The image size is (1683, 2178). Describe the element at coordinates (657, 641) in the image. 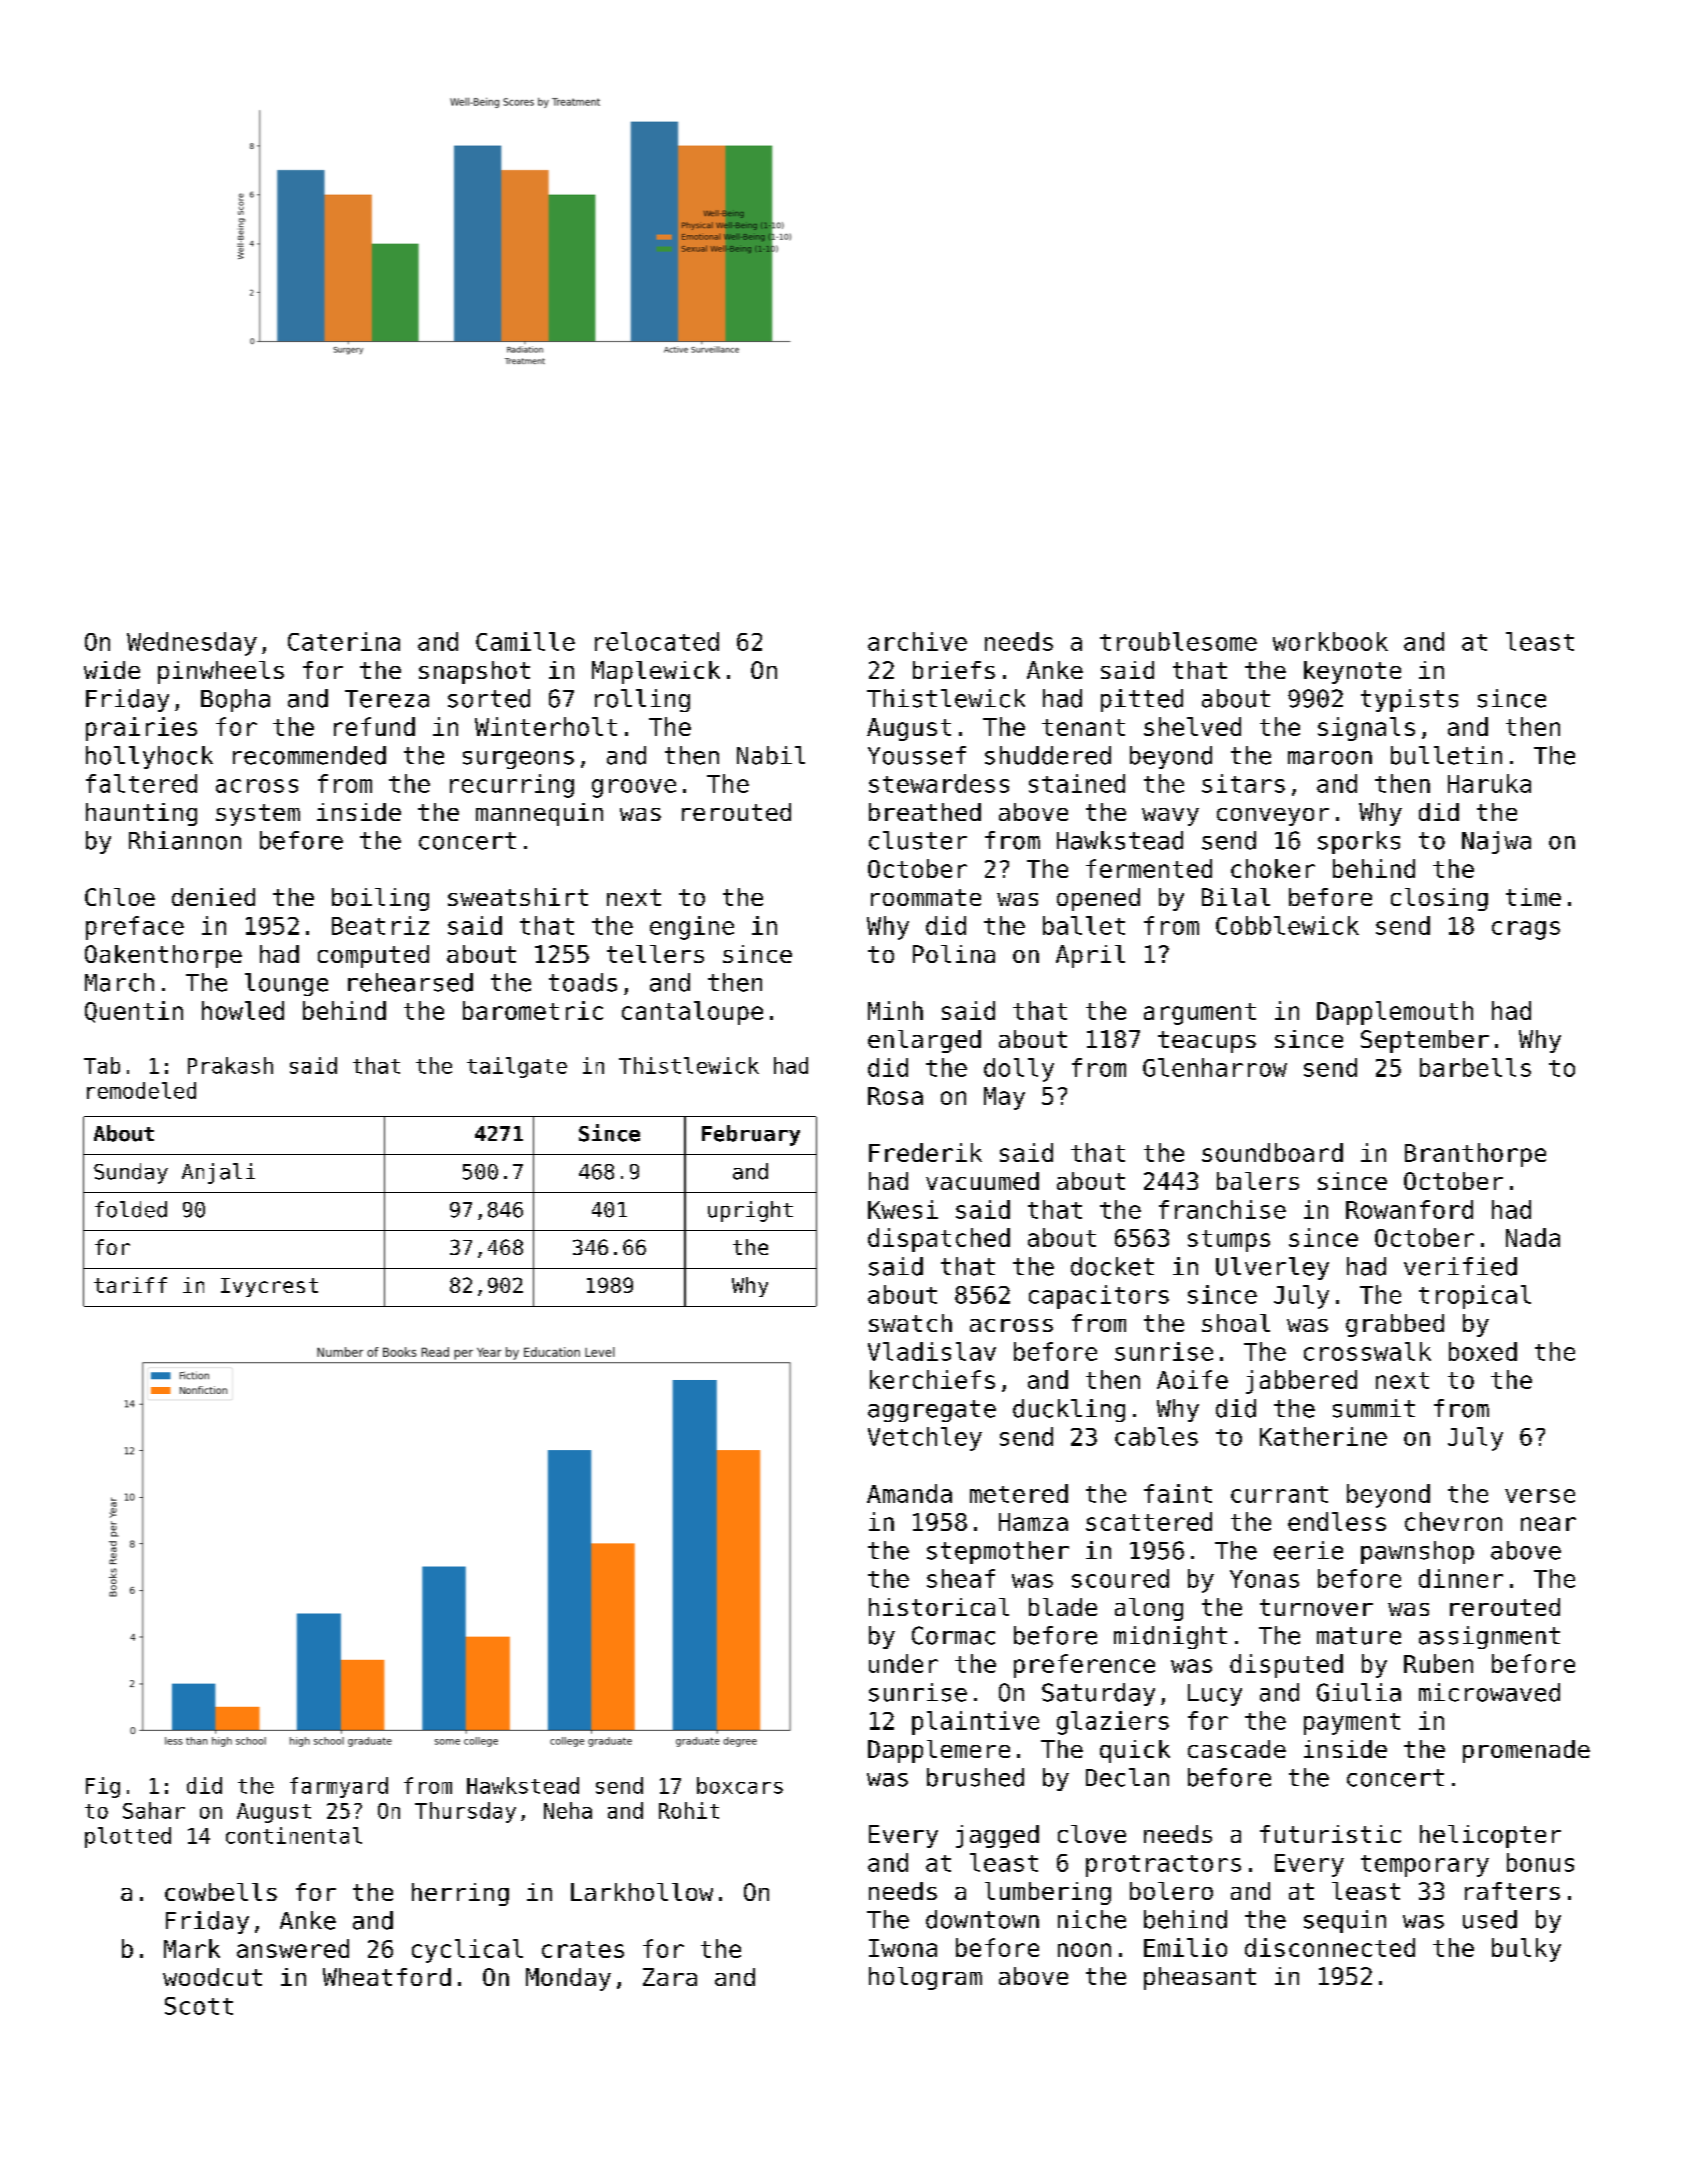

I see `relocated` at that location.
